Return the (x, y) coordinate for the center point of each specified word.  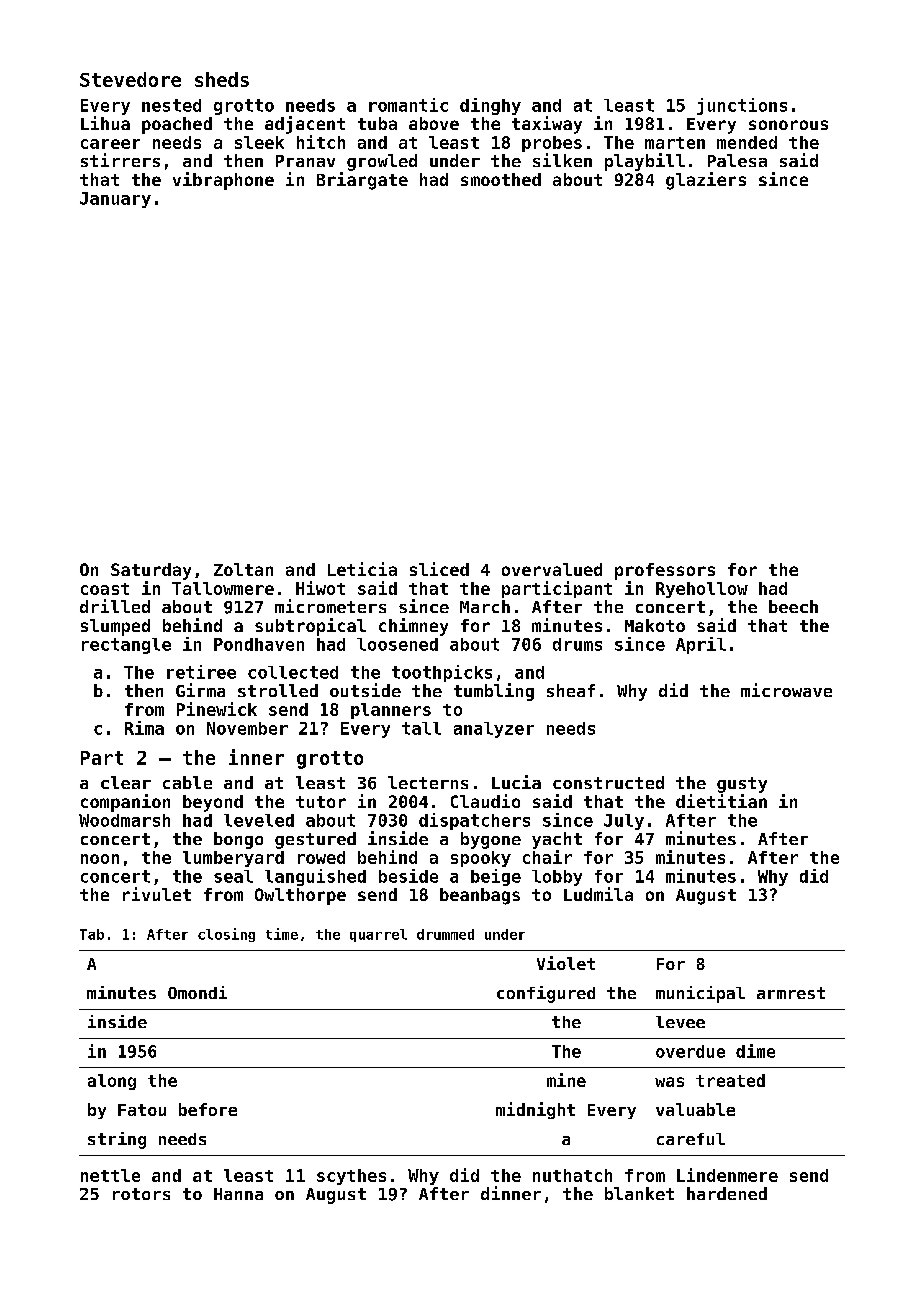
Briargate (362, 181)
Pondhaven (259, 644)
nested (171, 105)
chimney (413, 627)
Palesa (737, 160)
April (701, 645)
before (208, 1109)
